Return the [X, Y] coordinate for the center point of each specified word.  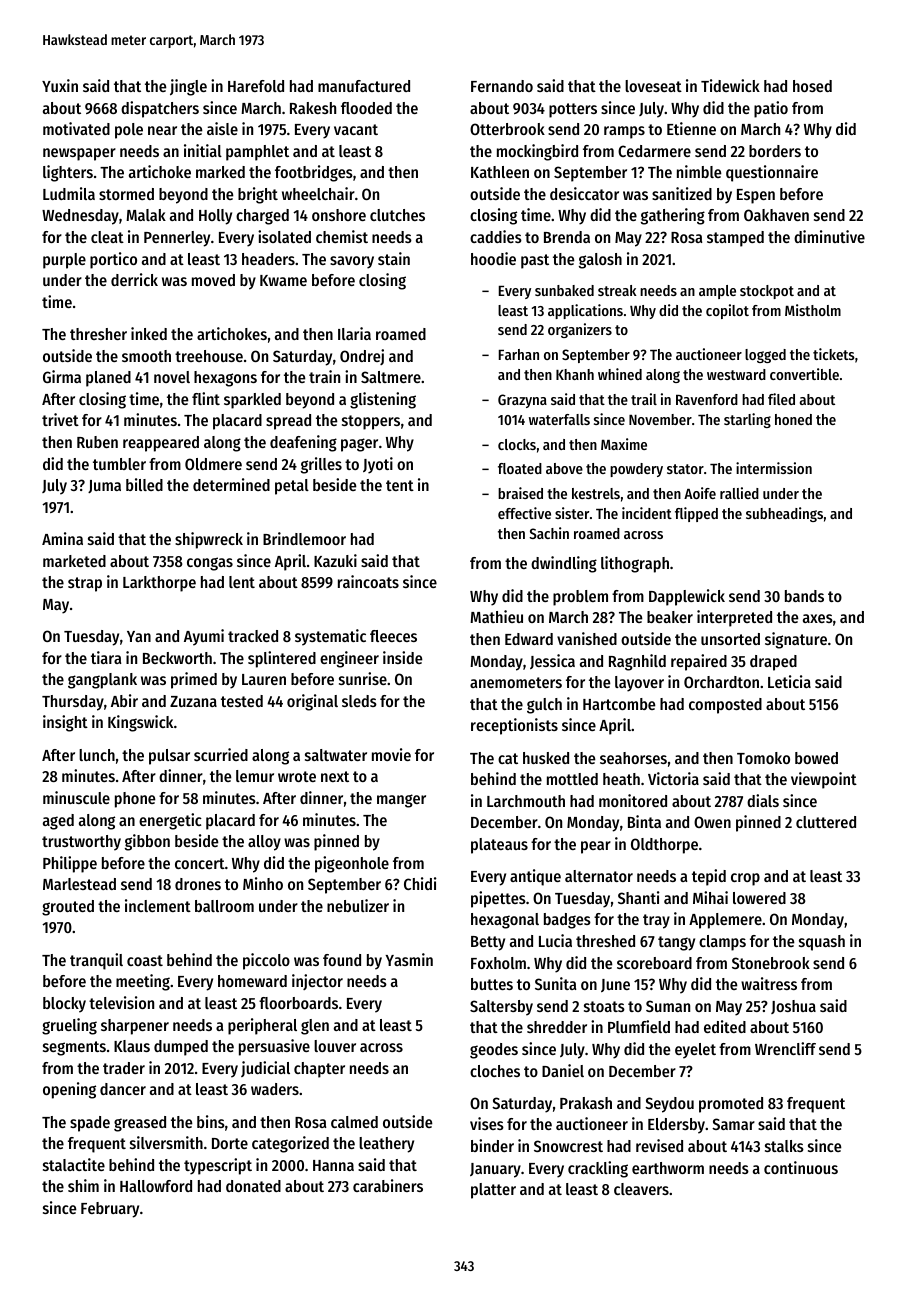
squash [822, 943]
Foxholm [498, 963]
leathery [386, 1145]
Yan [139, 636]
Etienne [691, 128]
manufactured [364, 86]
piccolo [266, 961]
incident [647, 513]
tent [400, 485]
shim [83, 1185]
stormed [126, 194]
